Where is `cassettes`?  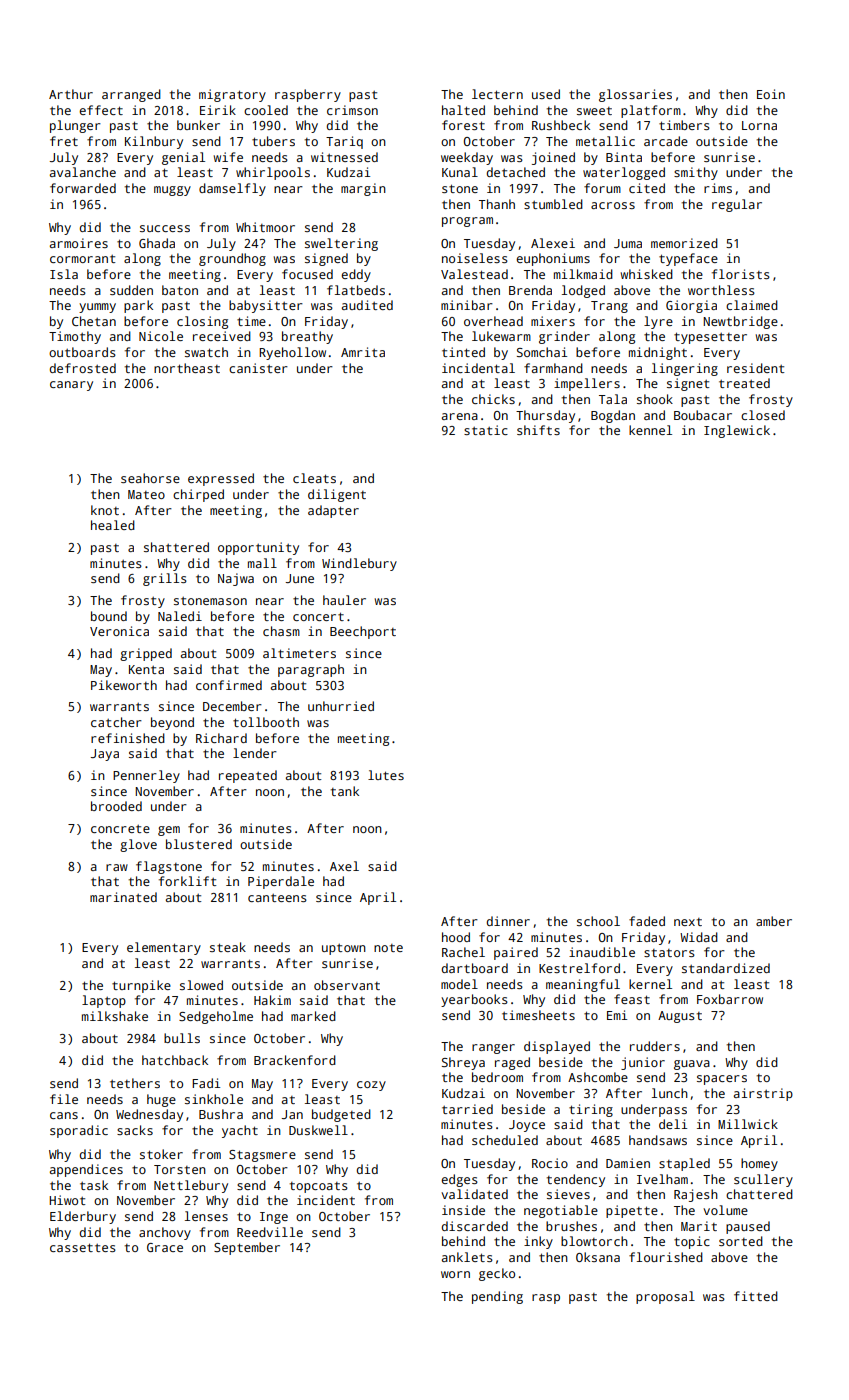 cassettes is located at coordinates (83, 1247).
